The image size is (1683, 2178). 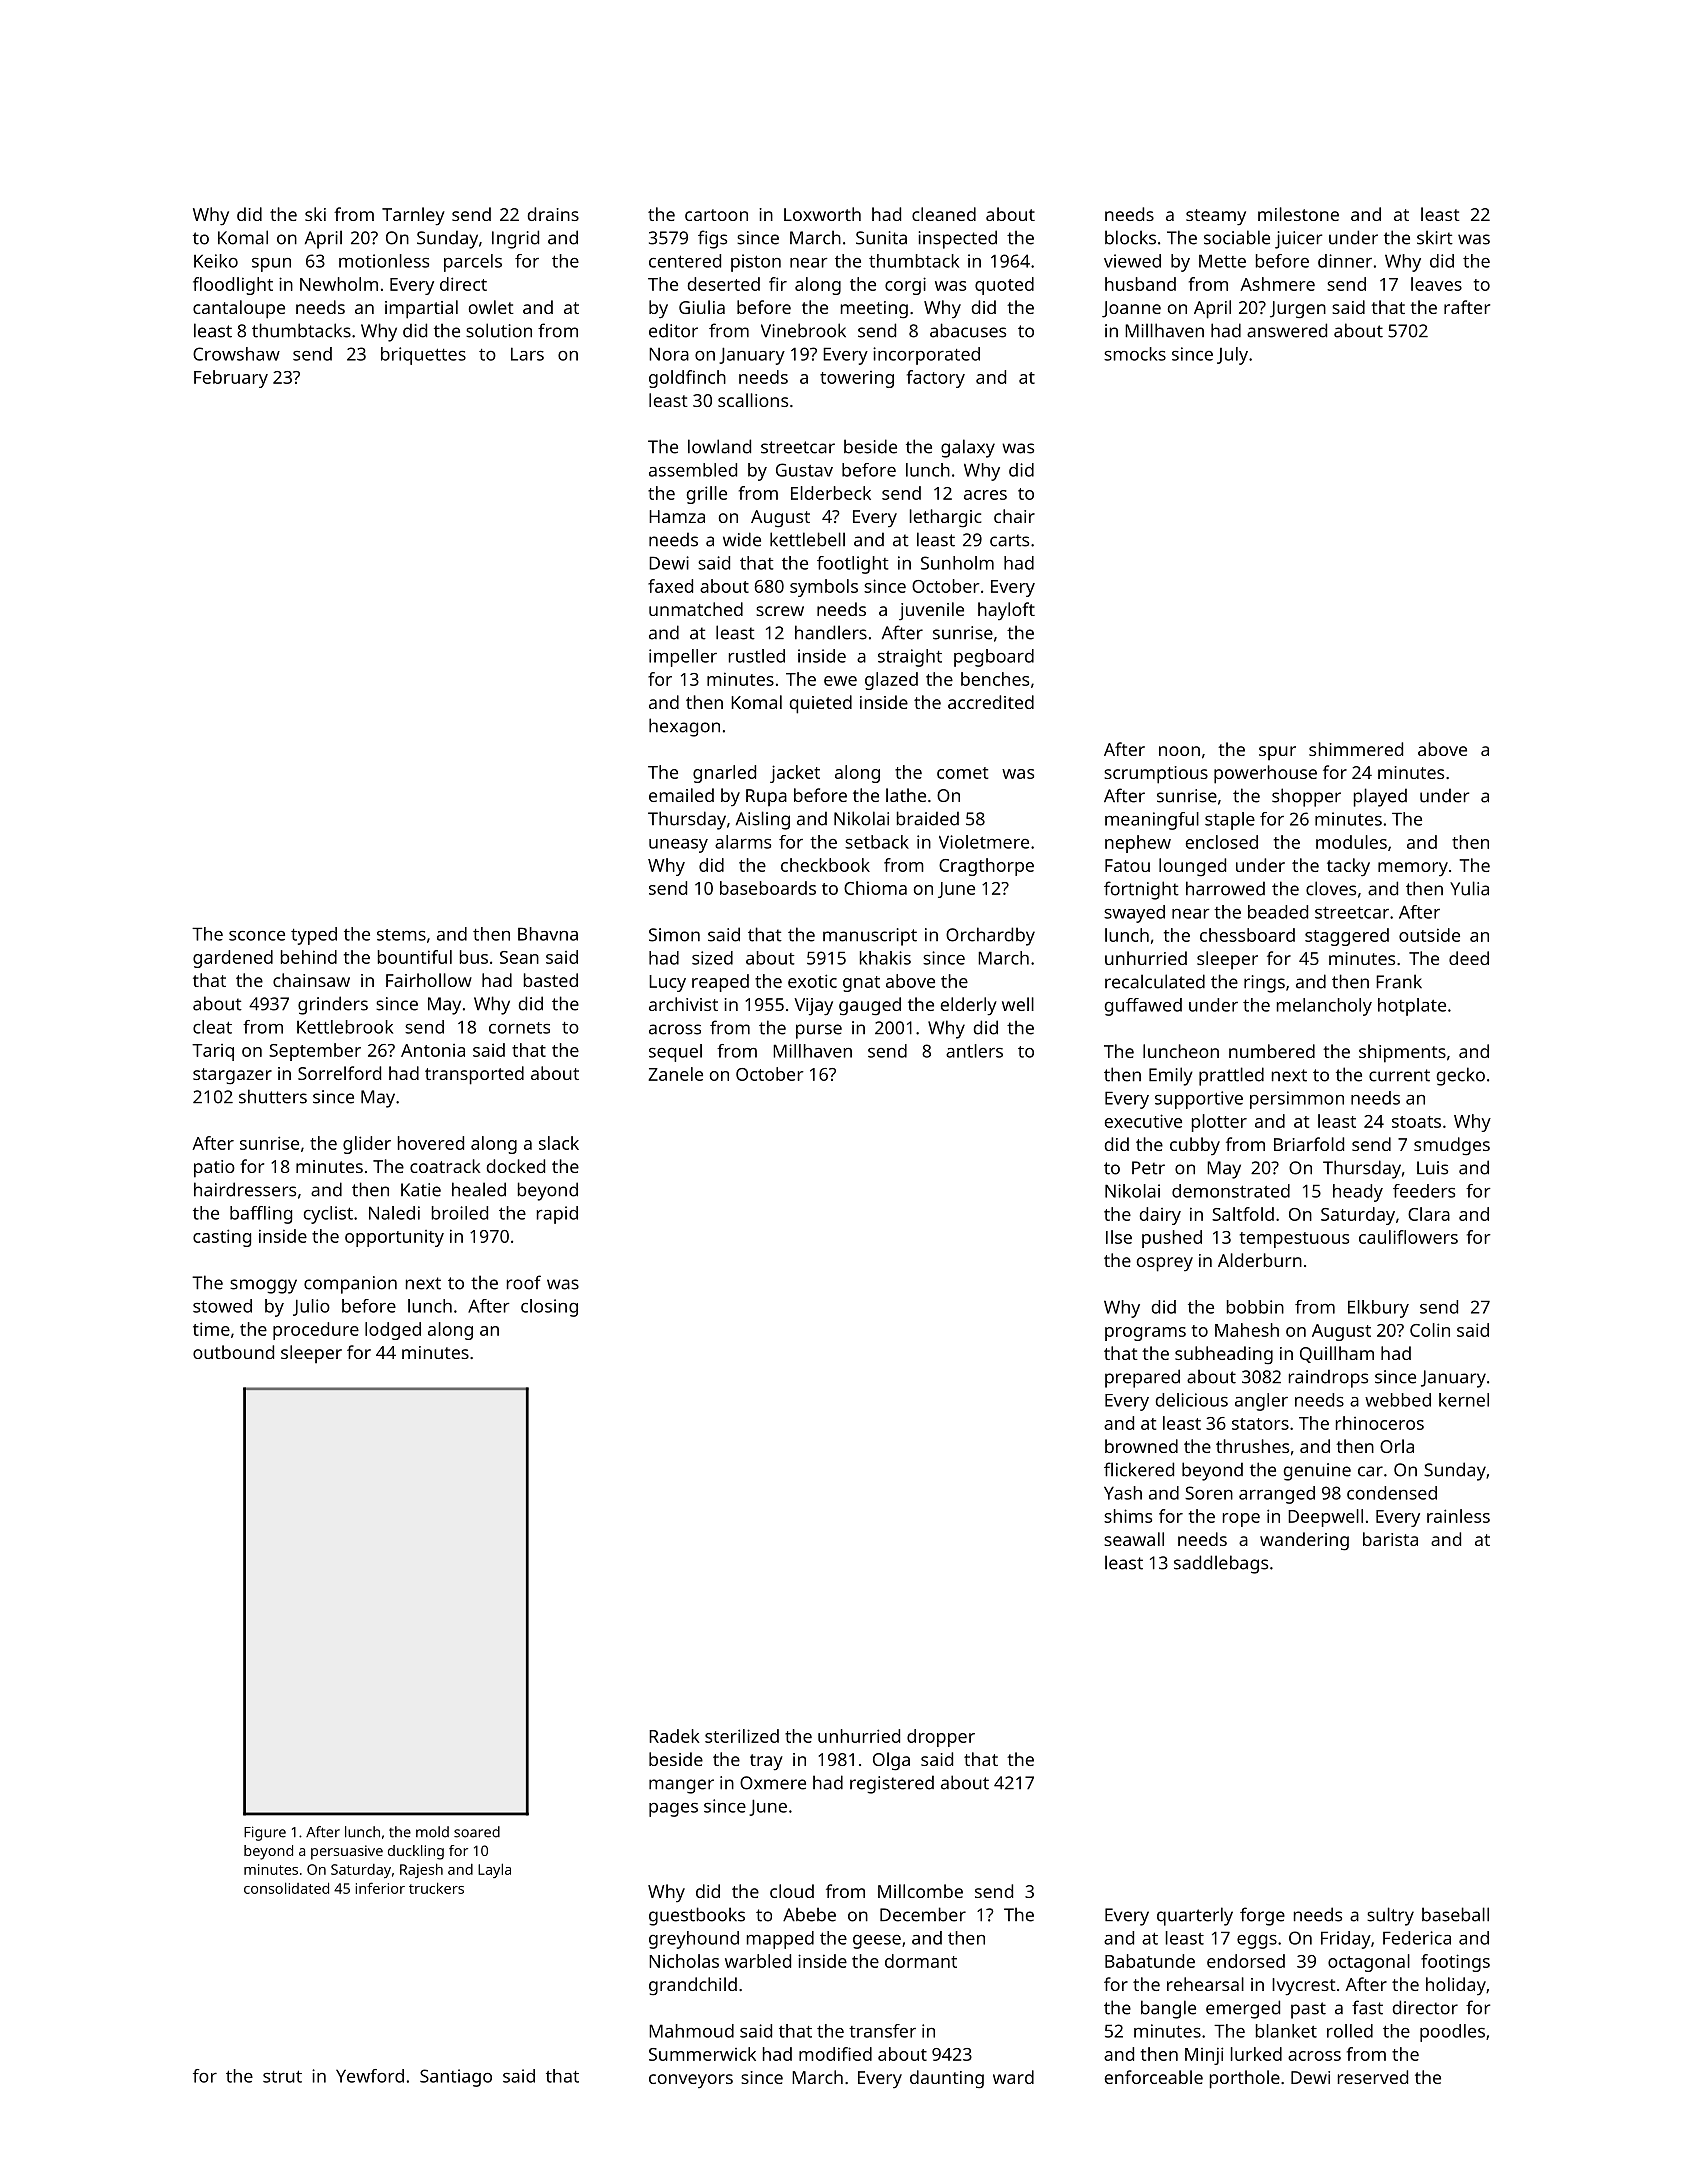 I want to click on consolidated, so click(x=286, y=1888).
